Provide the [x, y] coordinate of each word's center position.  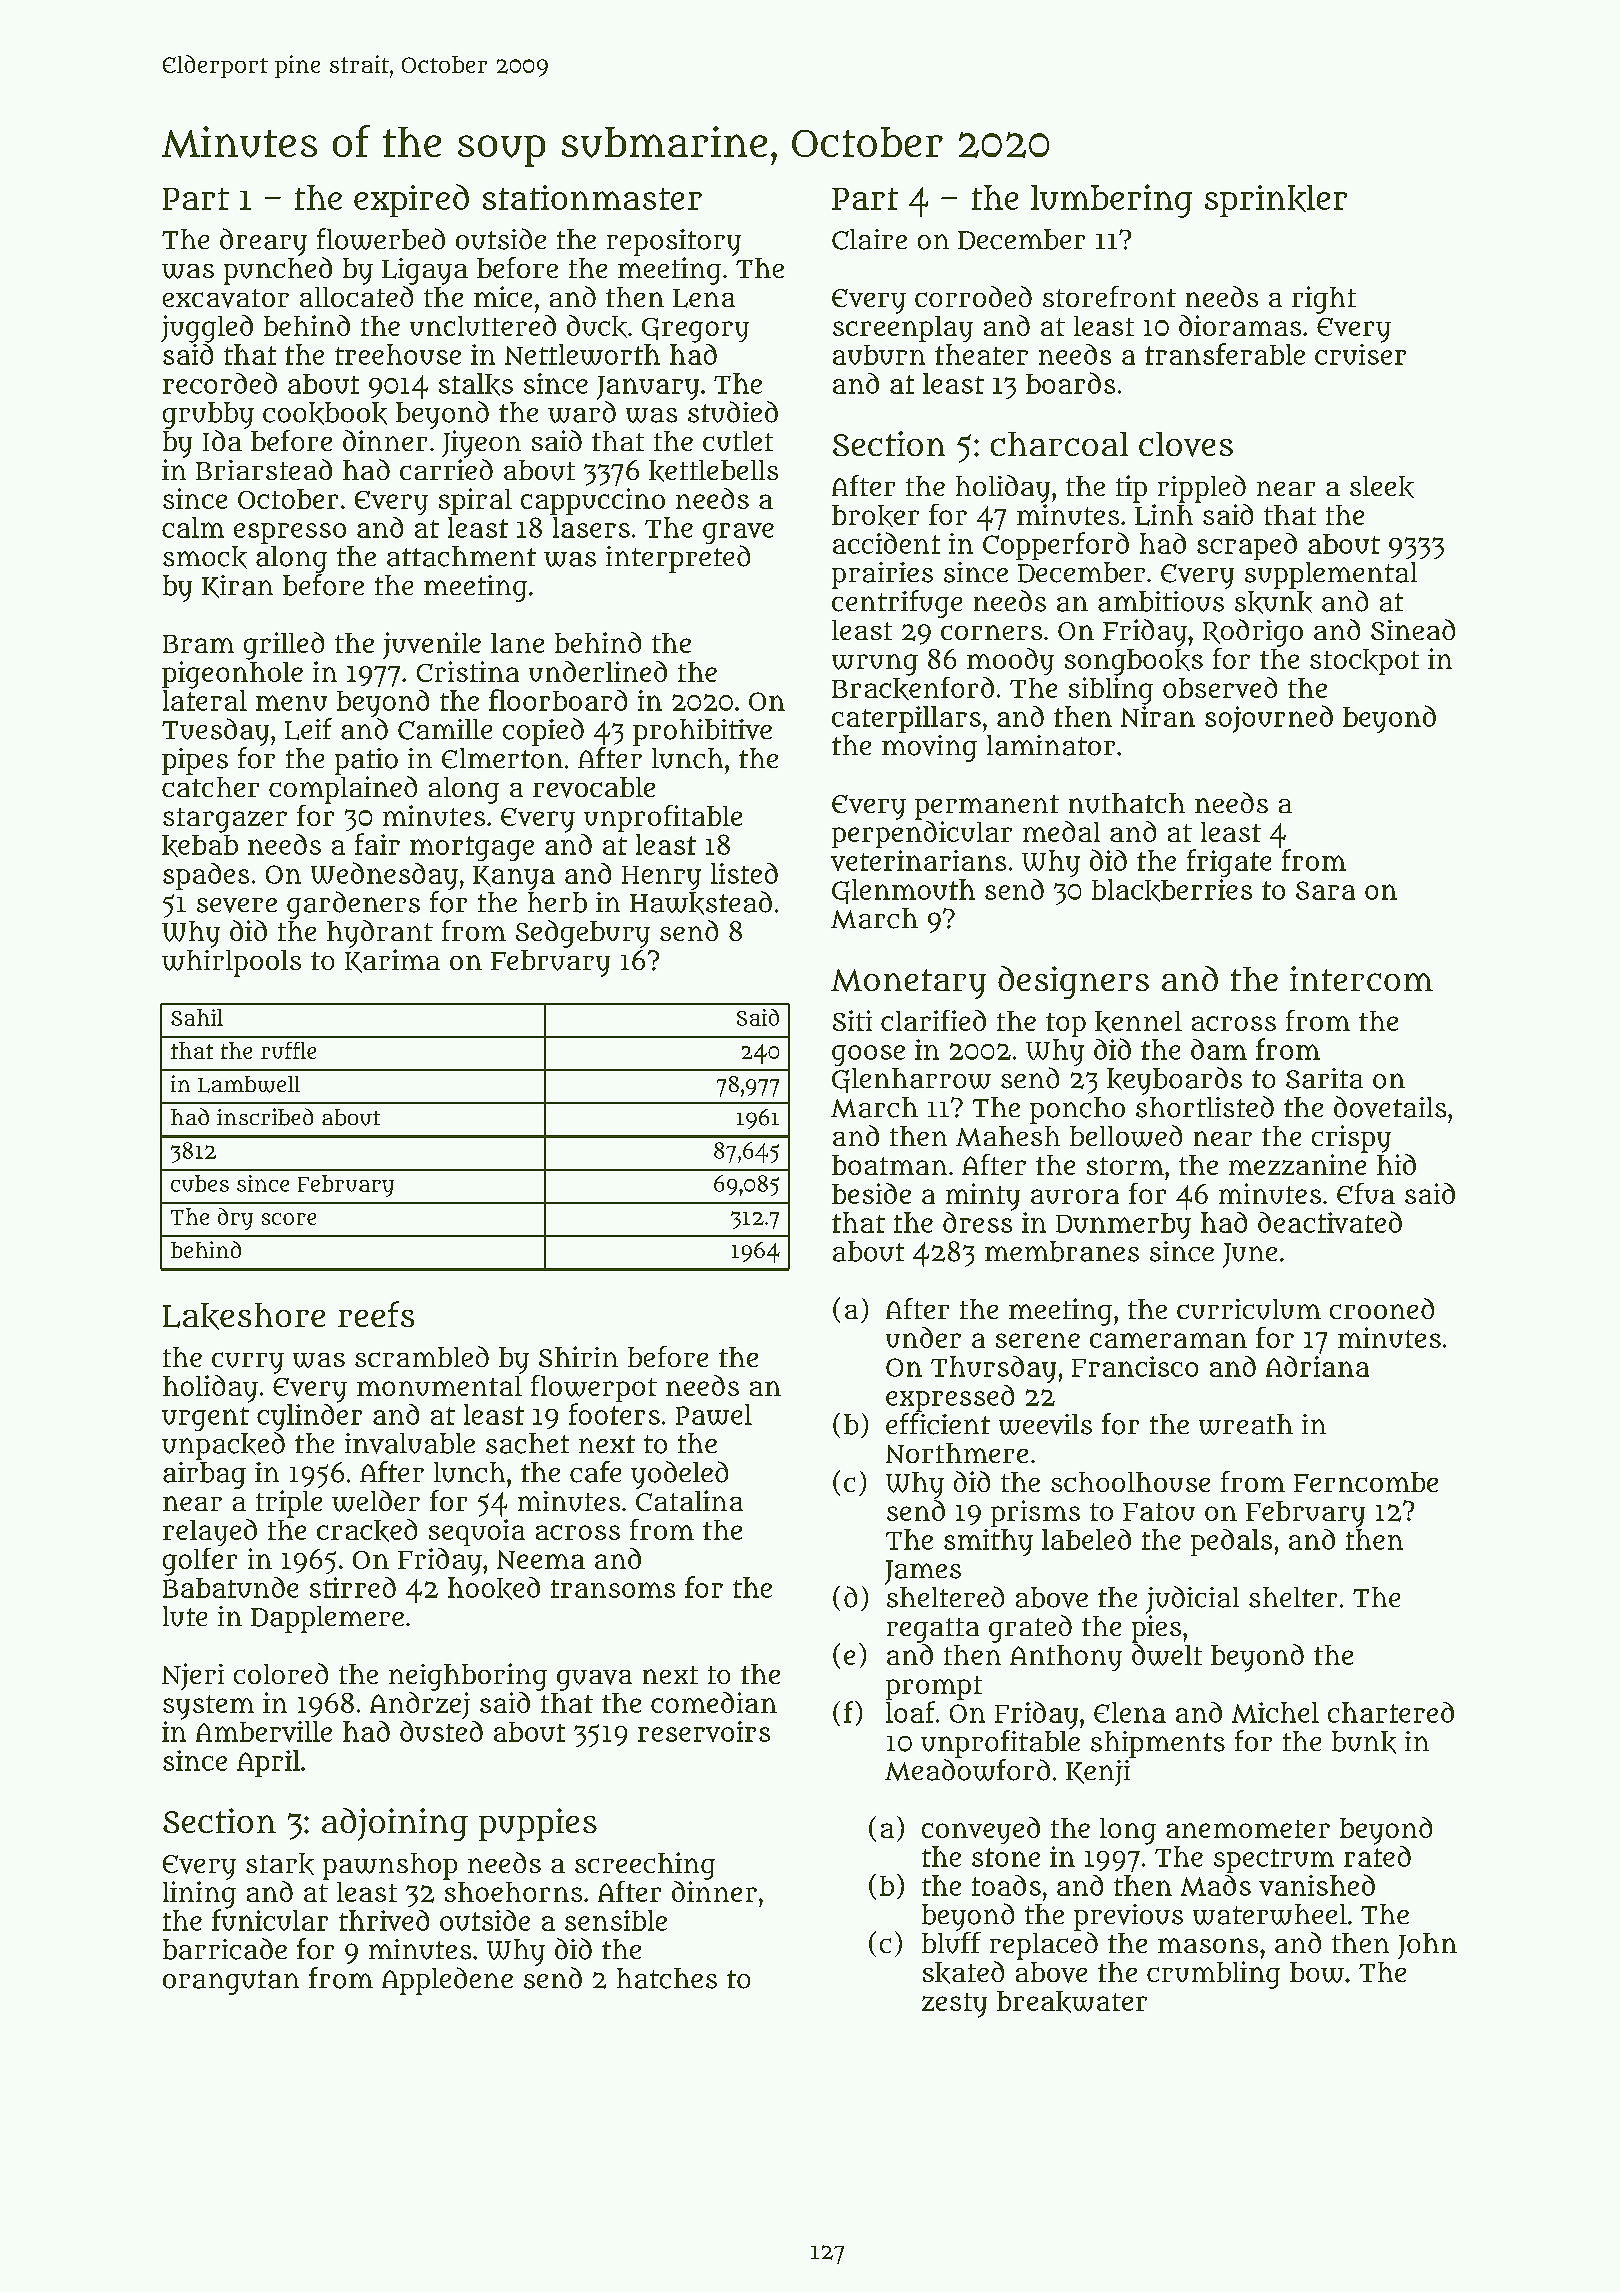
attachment [461, 556]
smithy [988, 1542]
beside [871, 1193]
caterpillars [906, 719]
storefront [1109, 296]
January [648, 388]
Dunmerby [1123, 1226]
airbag [204, 1475]
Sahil [197, 1017]
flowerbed [381, 239]
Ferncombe [1366, 1482]
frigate [1229, 863]
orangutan [231, 1982]
